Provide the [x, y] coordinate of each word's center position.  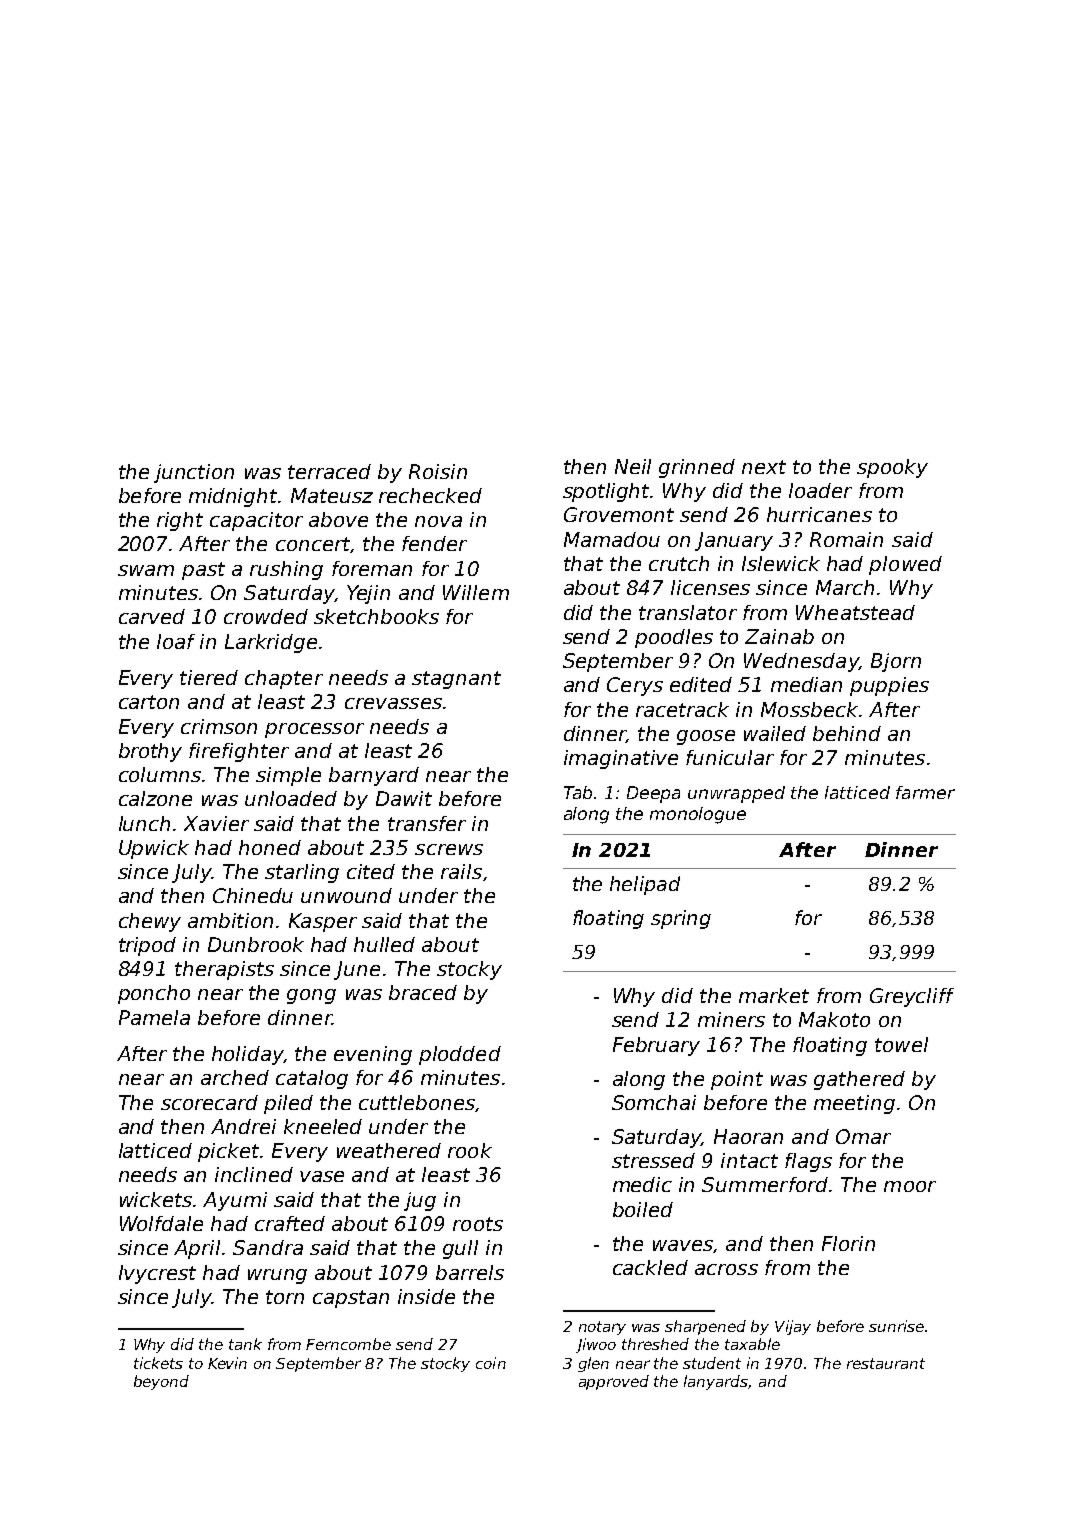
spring [681, 919]
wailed [775, 733]
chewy [150, 922]
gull [460, 1249]
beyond [161, 1382]
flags [808, 1162]
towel [901, 1044]
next [764, 467]
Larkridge [271, 643]
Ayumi [235, 1201]
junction [194, 473]
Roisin [438, 471]
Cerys [635, 686]
